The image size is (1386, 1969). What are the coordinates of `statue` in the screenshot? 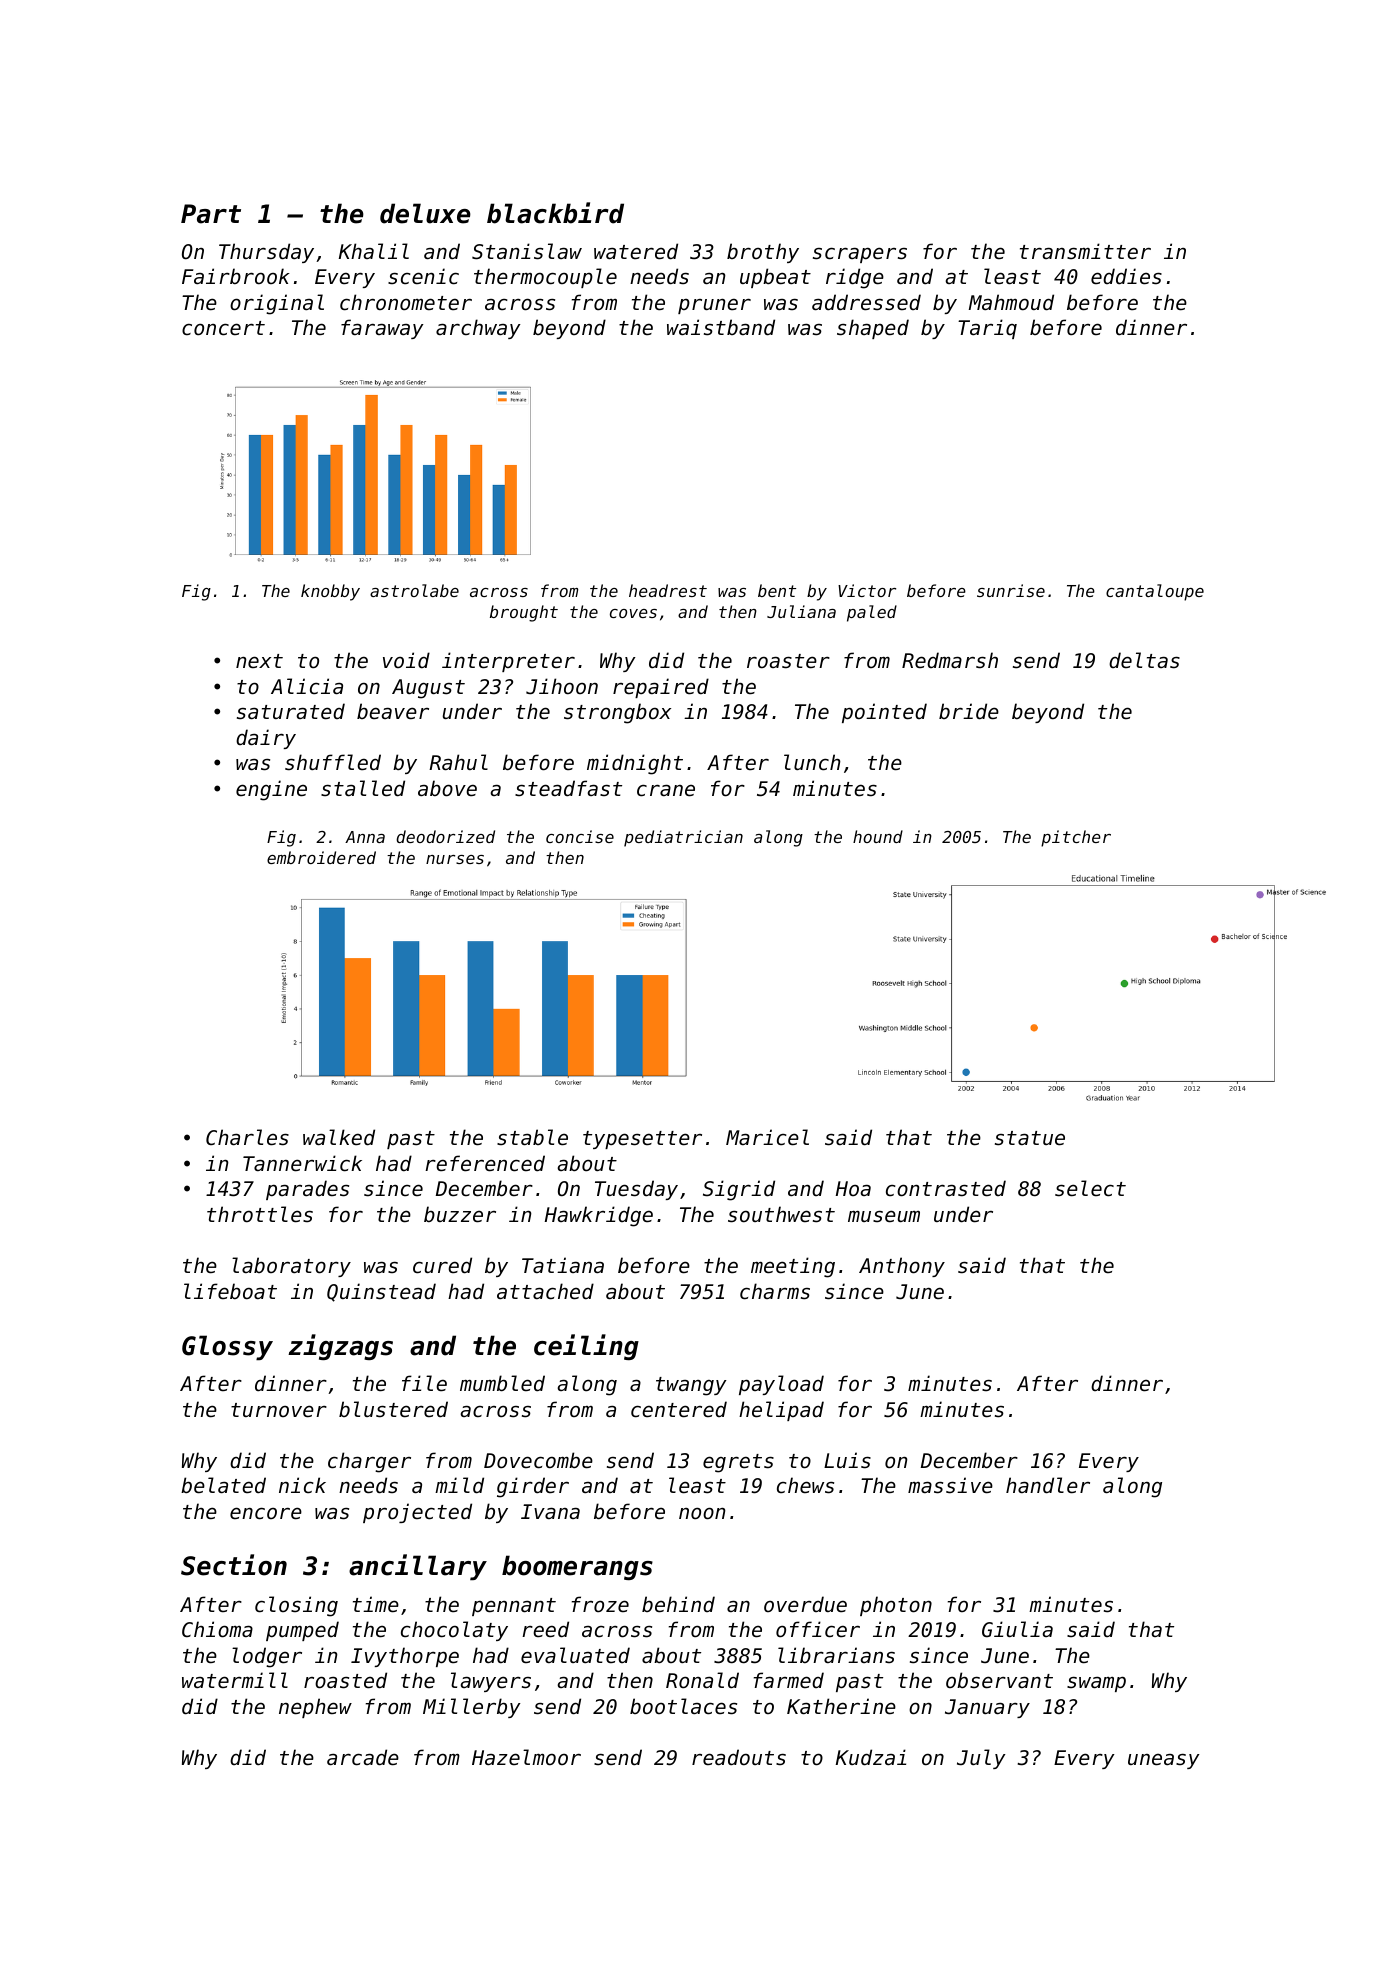 It's located at (1030, 1138).
